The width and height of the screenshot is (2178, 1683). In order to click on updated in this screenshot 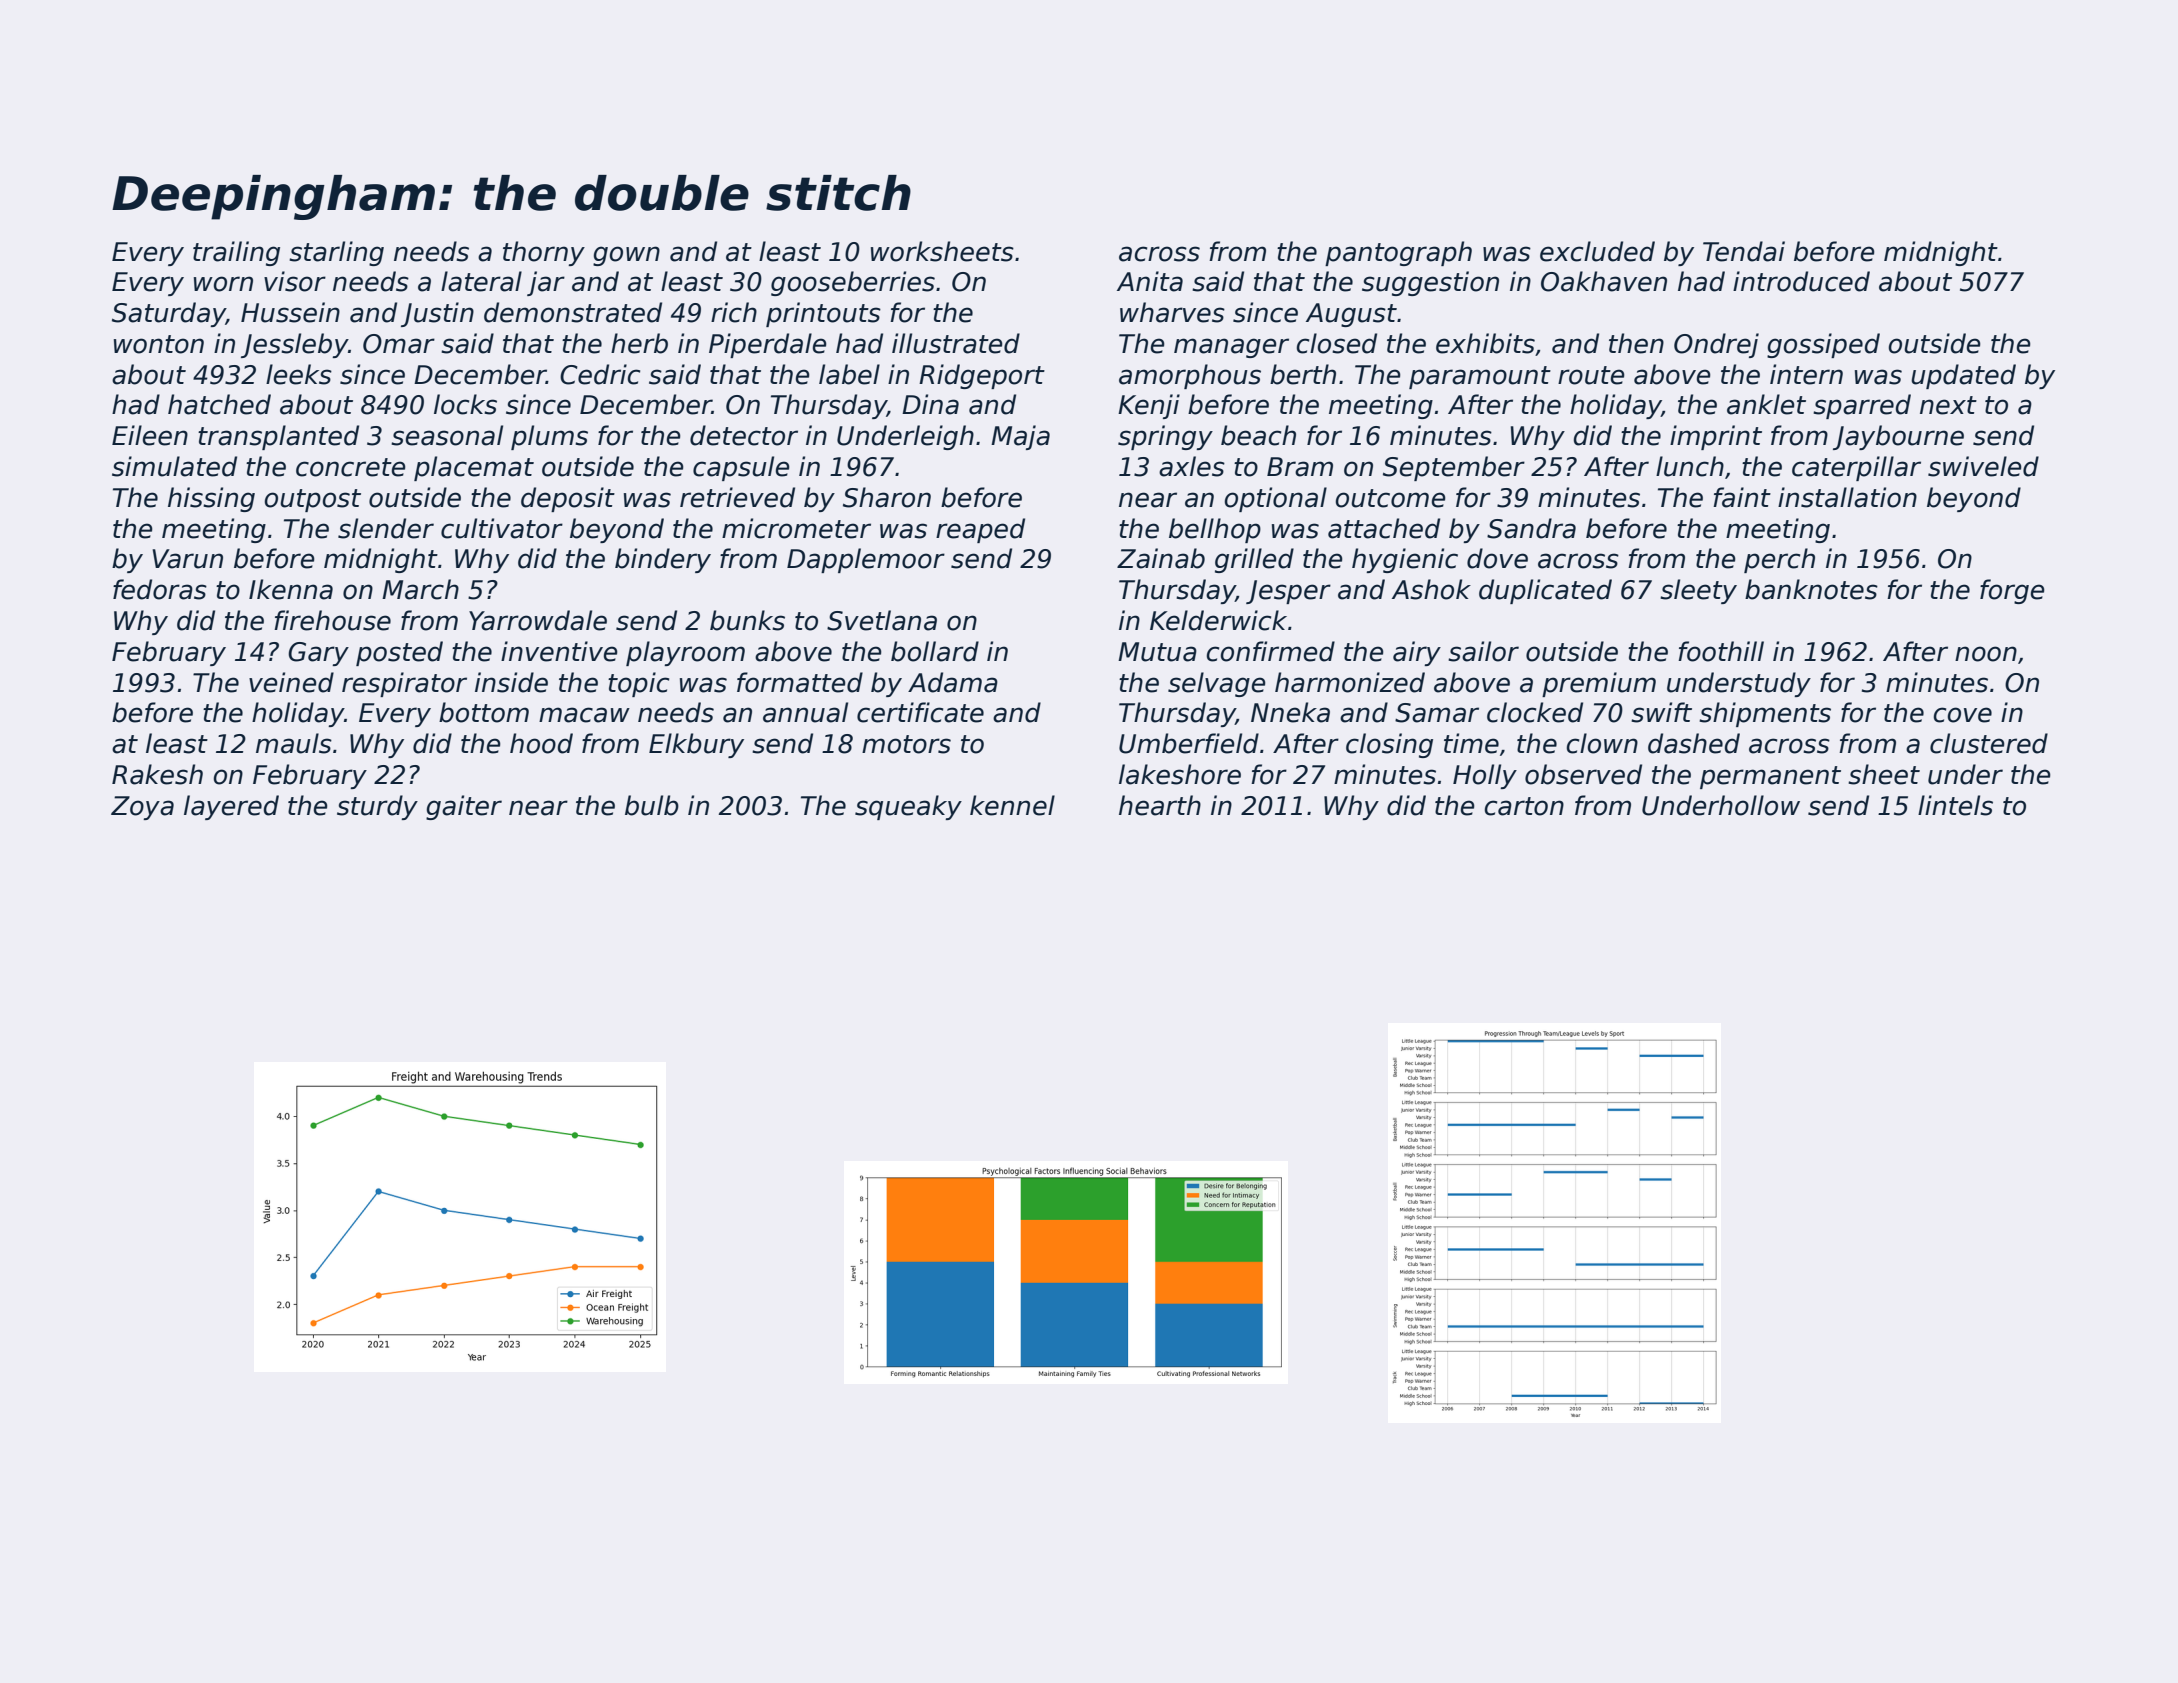, I will do `click(1963, 376)`.
